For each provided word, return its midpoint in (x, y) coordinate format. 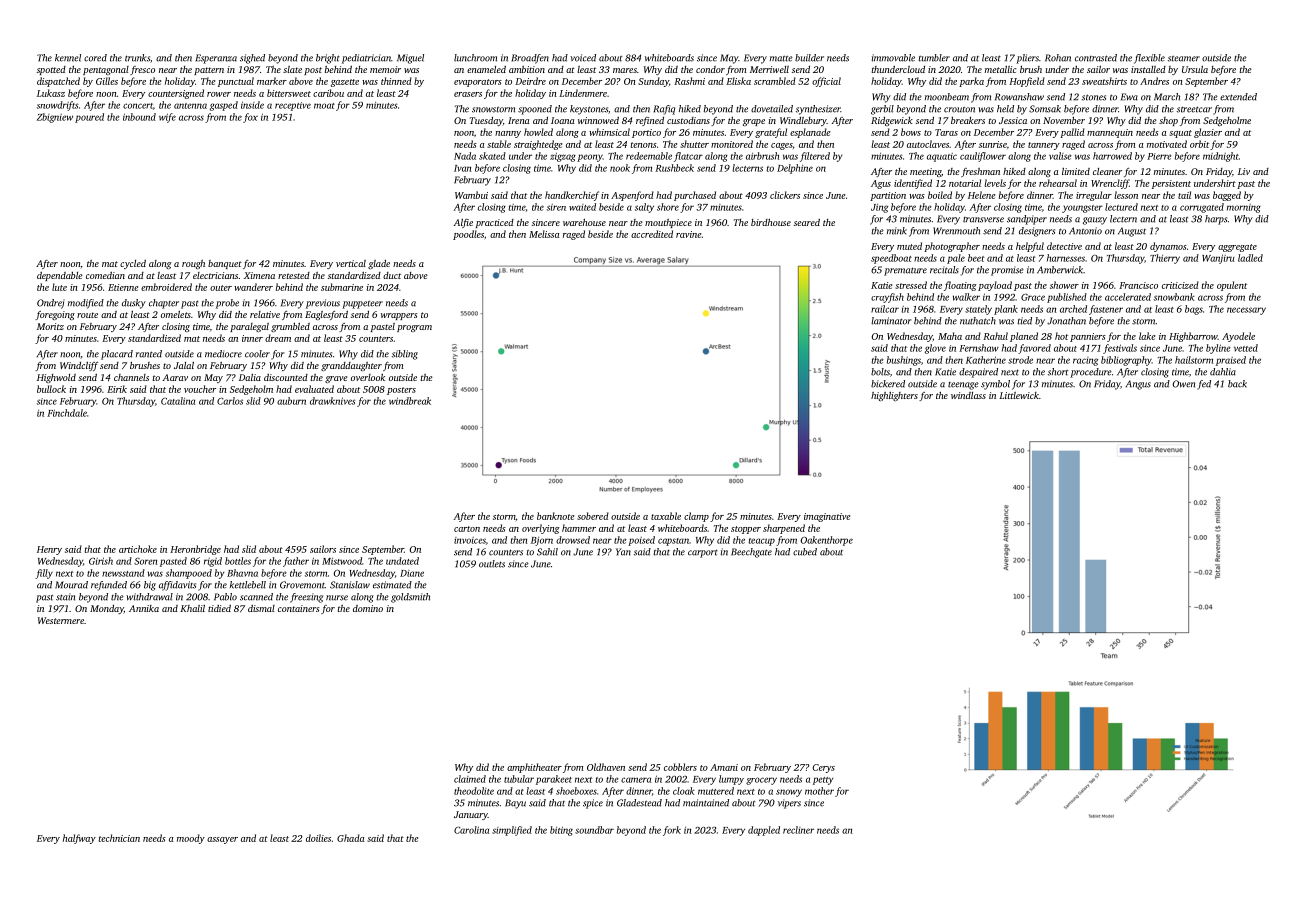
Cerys (824, 768)
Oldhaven (606, 767)
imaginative (827, 517)
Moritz (50, 326)
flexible (1149, 59)
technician (119, 838)
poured (89, 118)
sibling (405, 355)
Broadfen (530, 59)
